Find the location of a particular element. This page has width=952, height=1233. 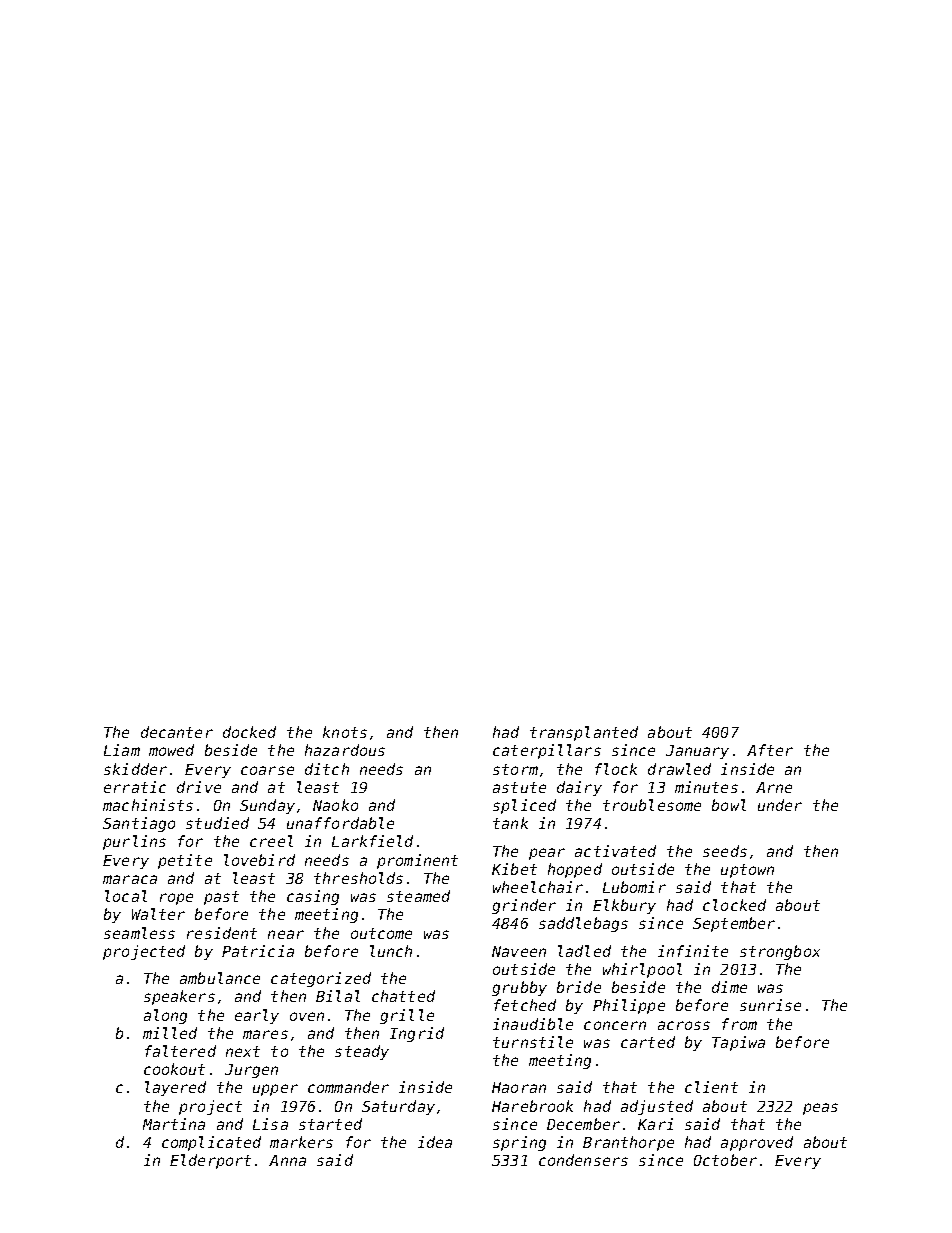

Arne is located at coordinates (774, 787).
